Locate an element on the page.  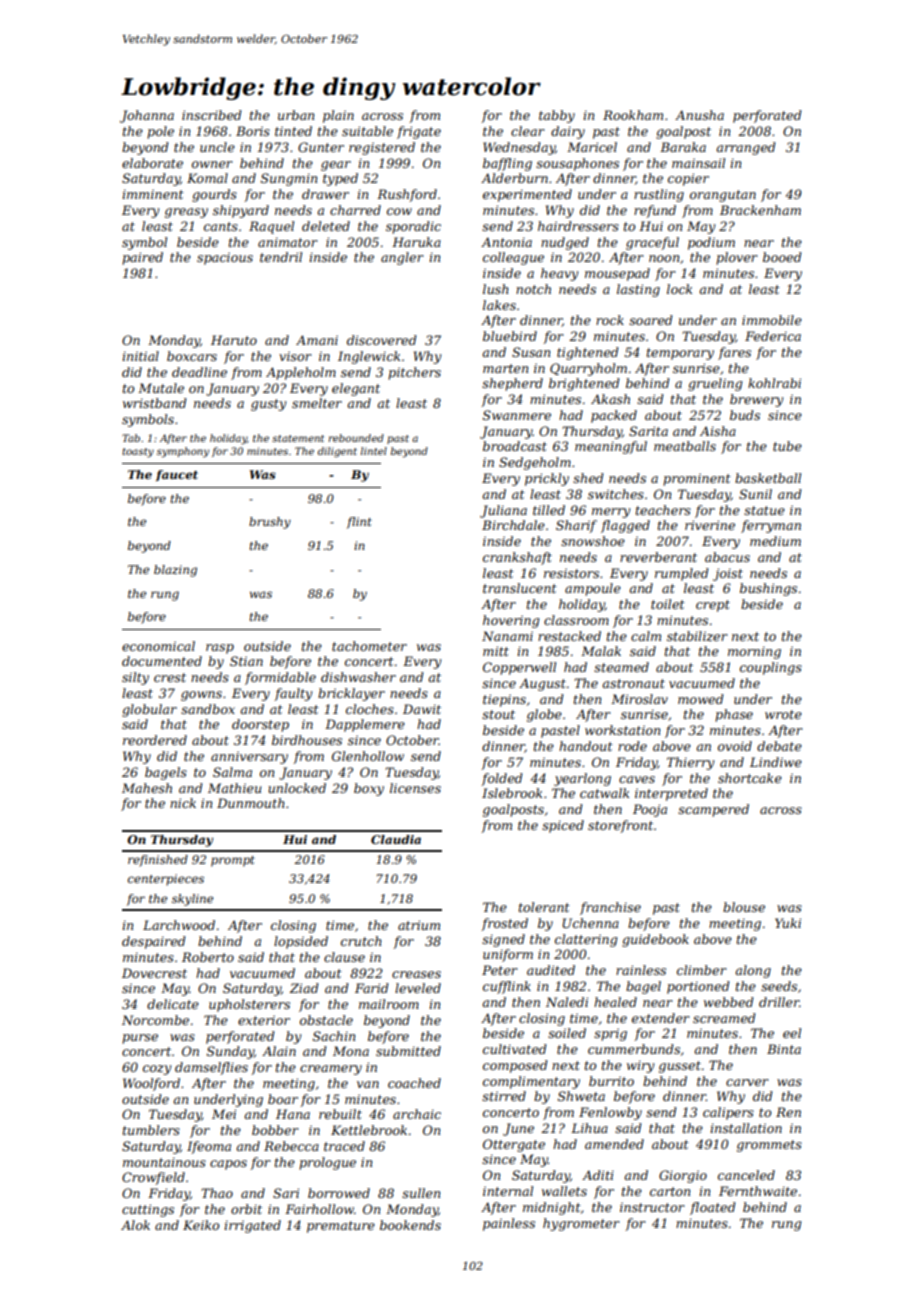
inscribed is located at coordinates (212, 115).
